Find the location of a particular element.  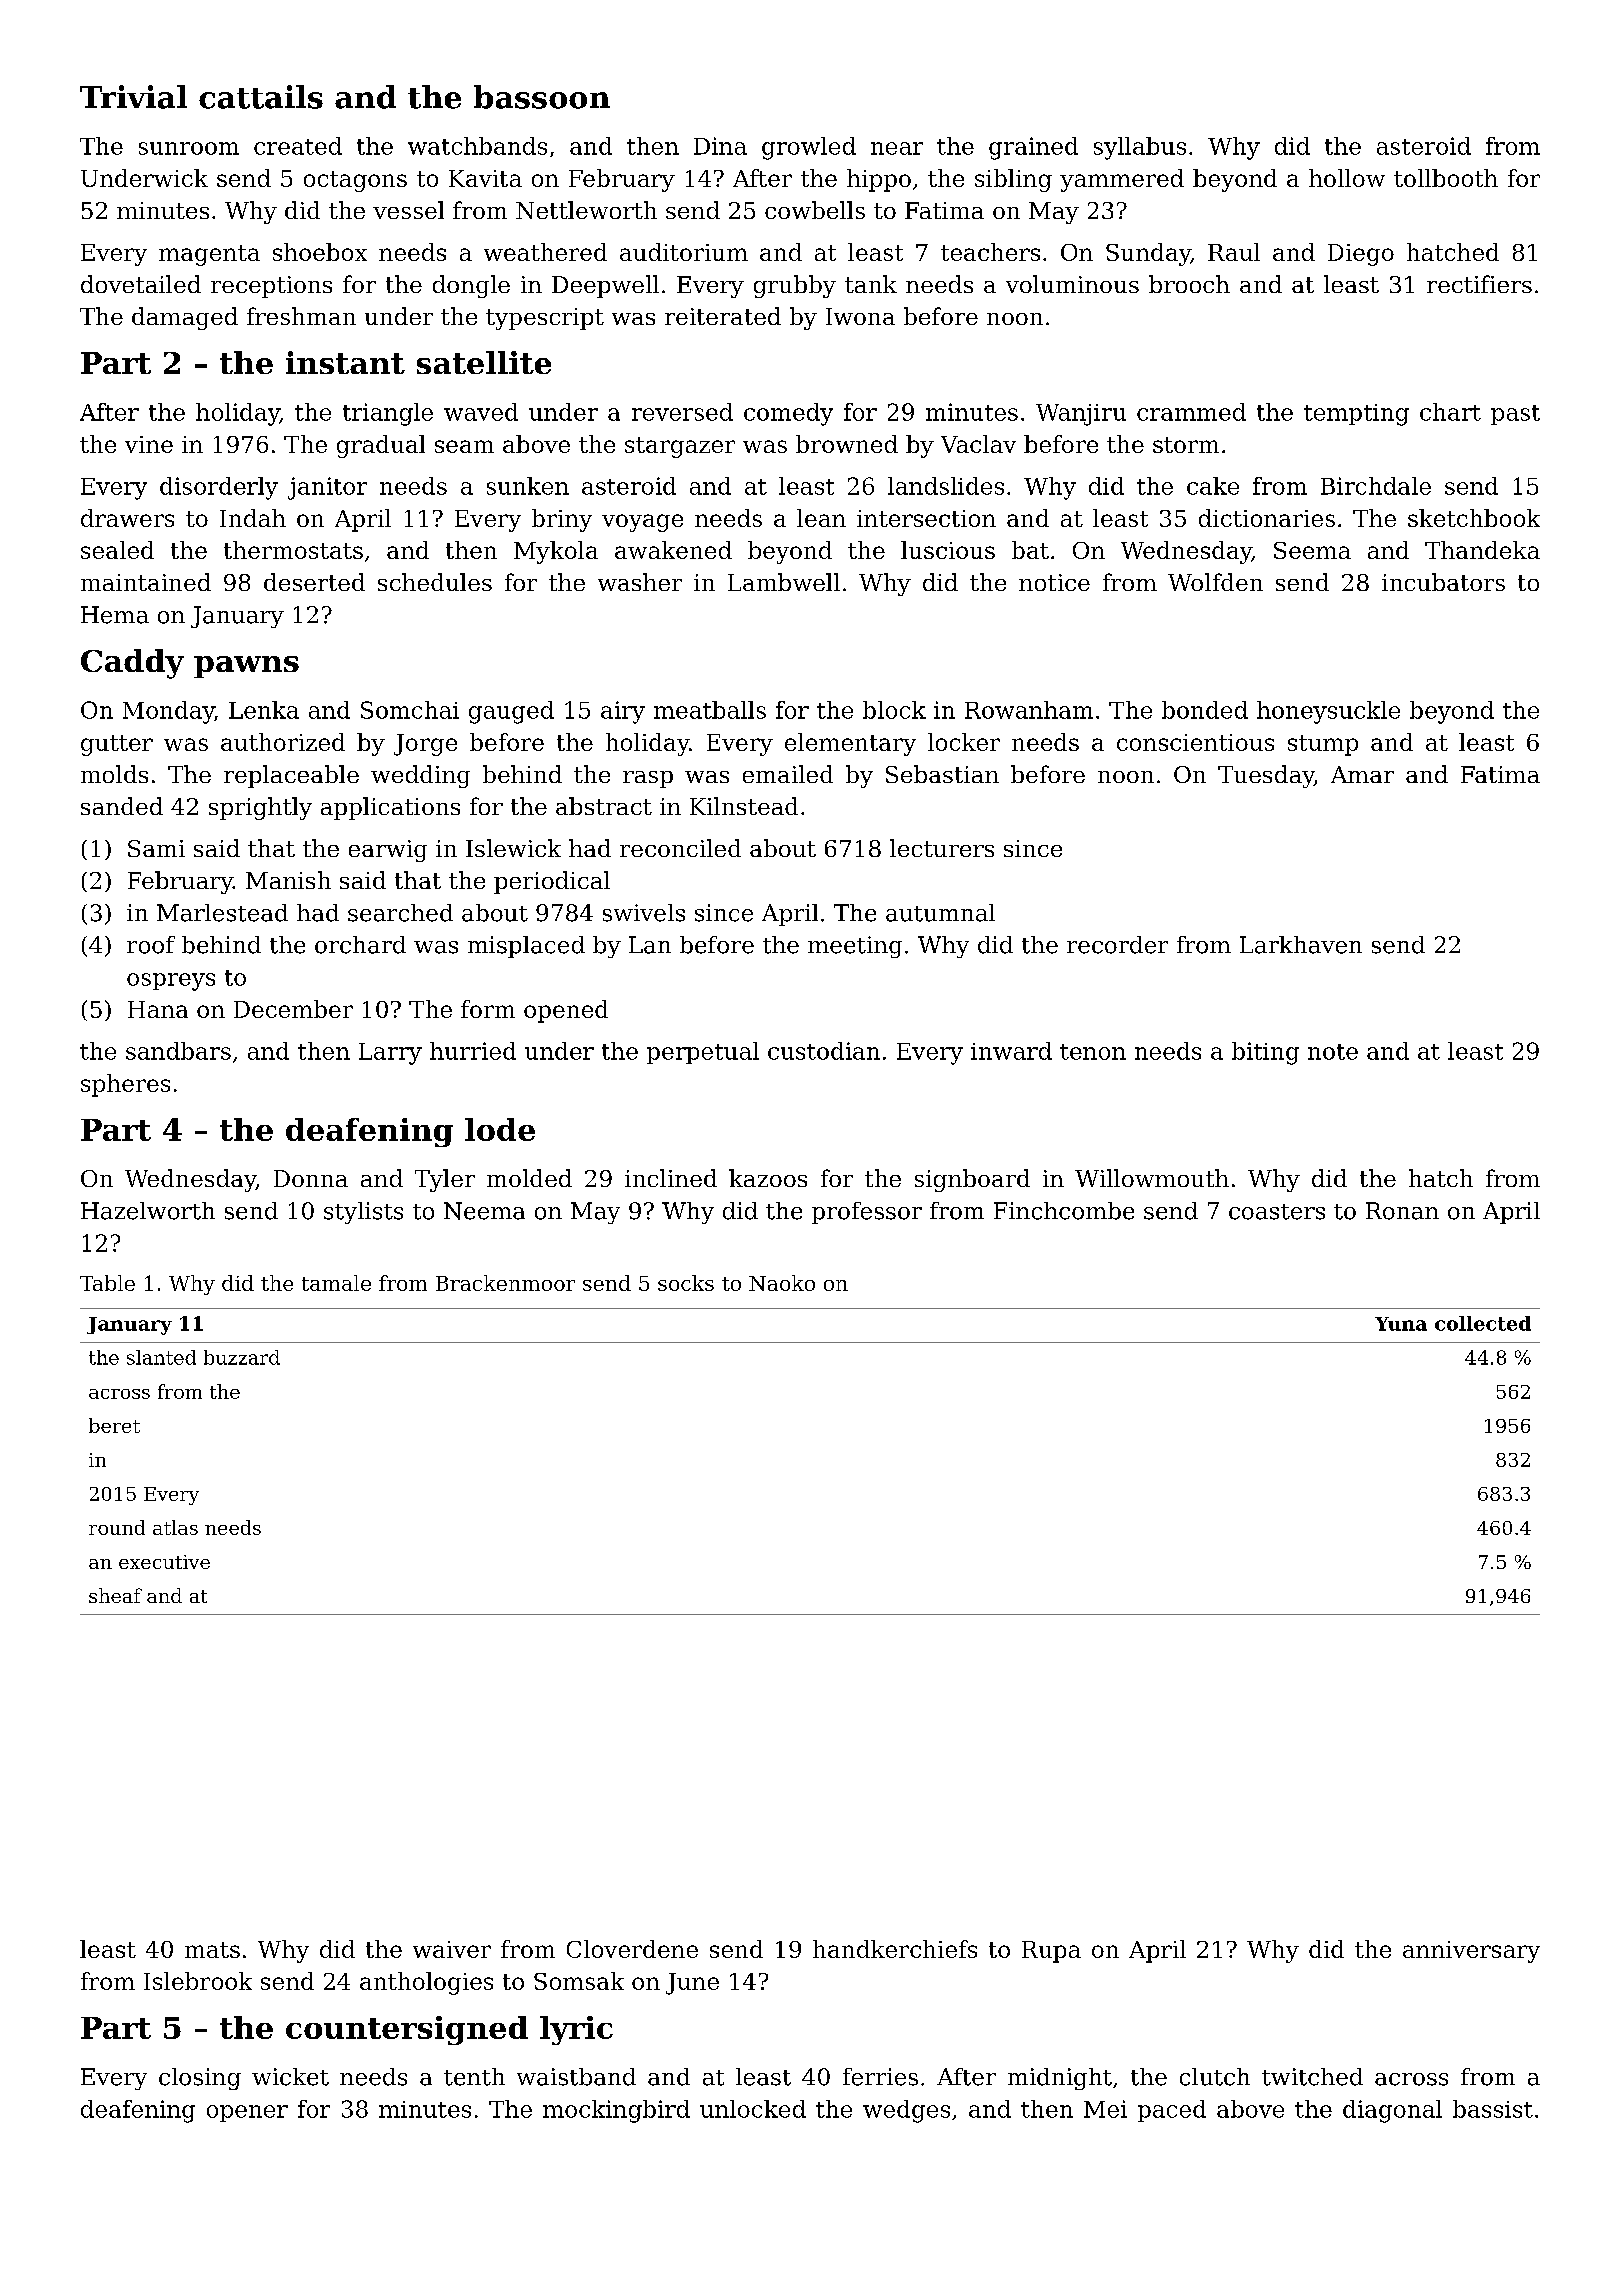

Raul is located at coordinates (1234, 252).
